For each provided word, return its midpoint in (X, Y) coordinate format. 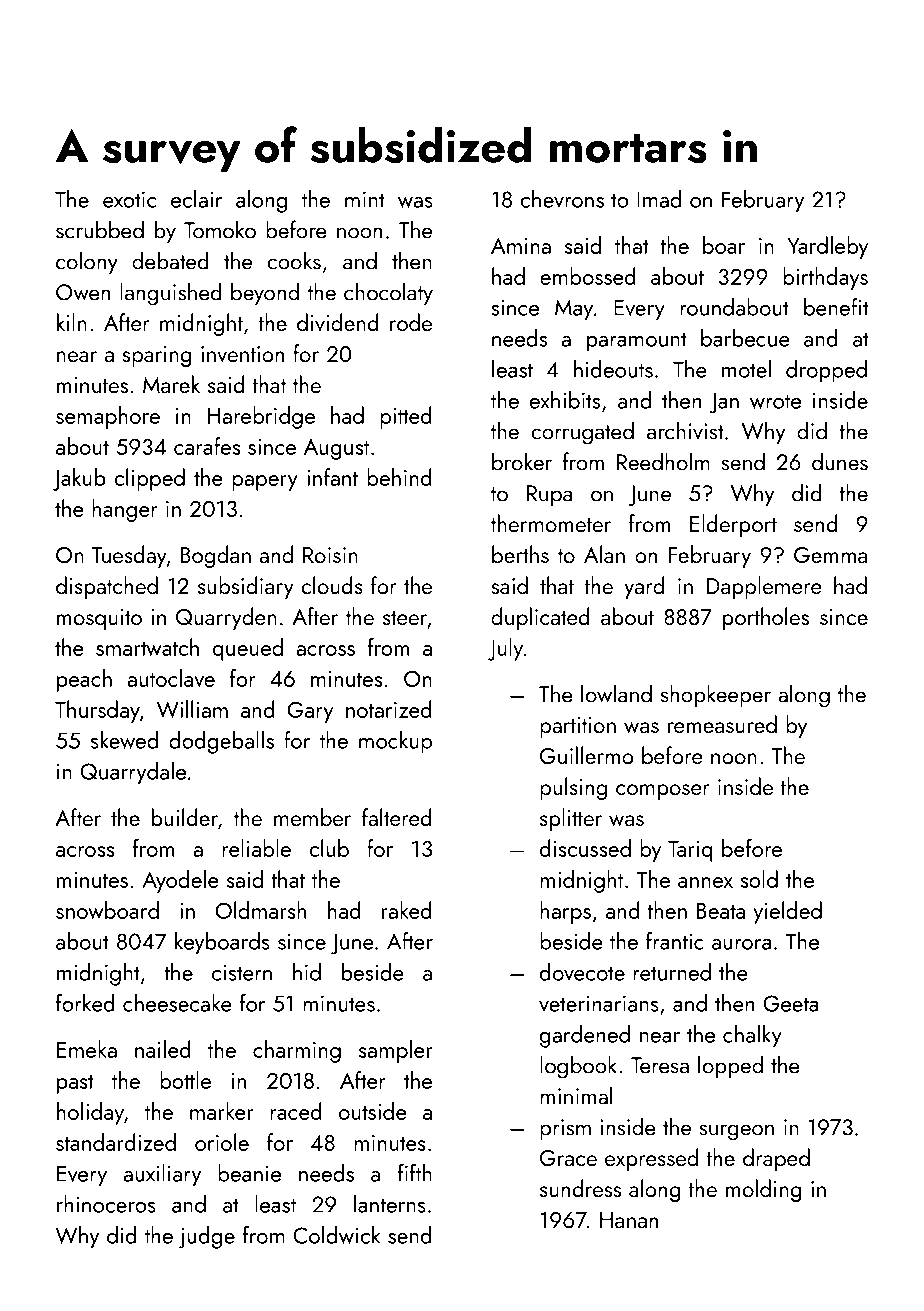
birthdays (825, 278)
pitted (406, 417)
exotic (129, 199)
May (574, 310)
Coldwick (336, 1235)
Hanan (629, 1220)
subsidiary (246, 587)
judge (207, 1237)
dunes (840, 461)
